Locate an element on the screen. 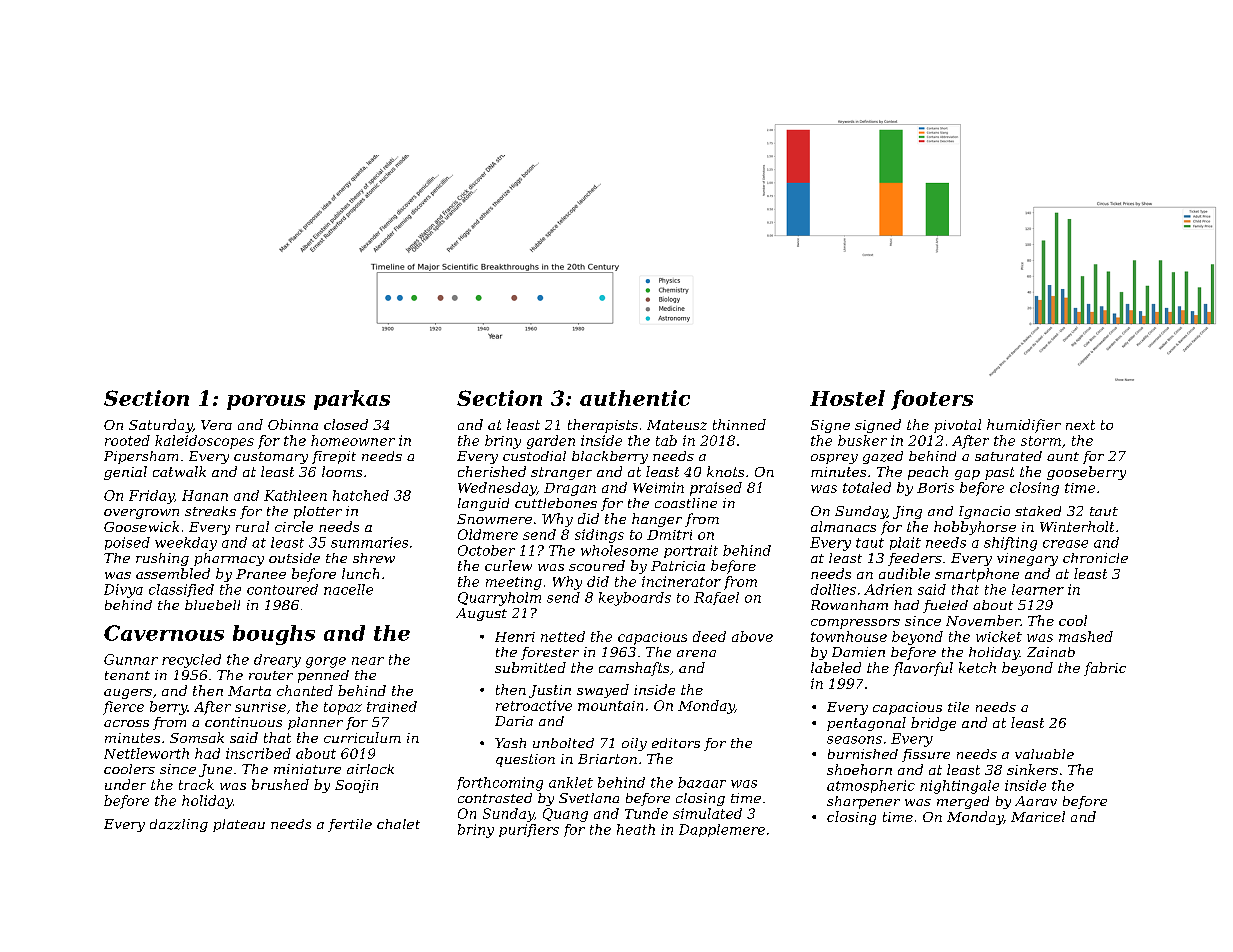  mountain is located at coordinates (610, 706).
